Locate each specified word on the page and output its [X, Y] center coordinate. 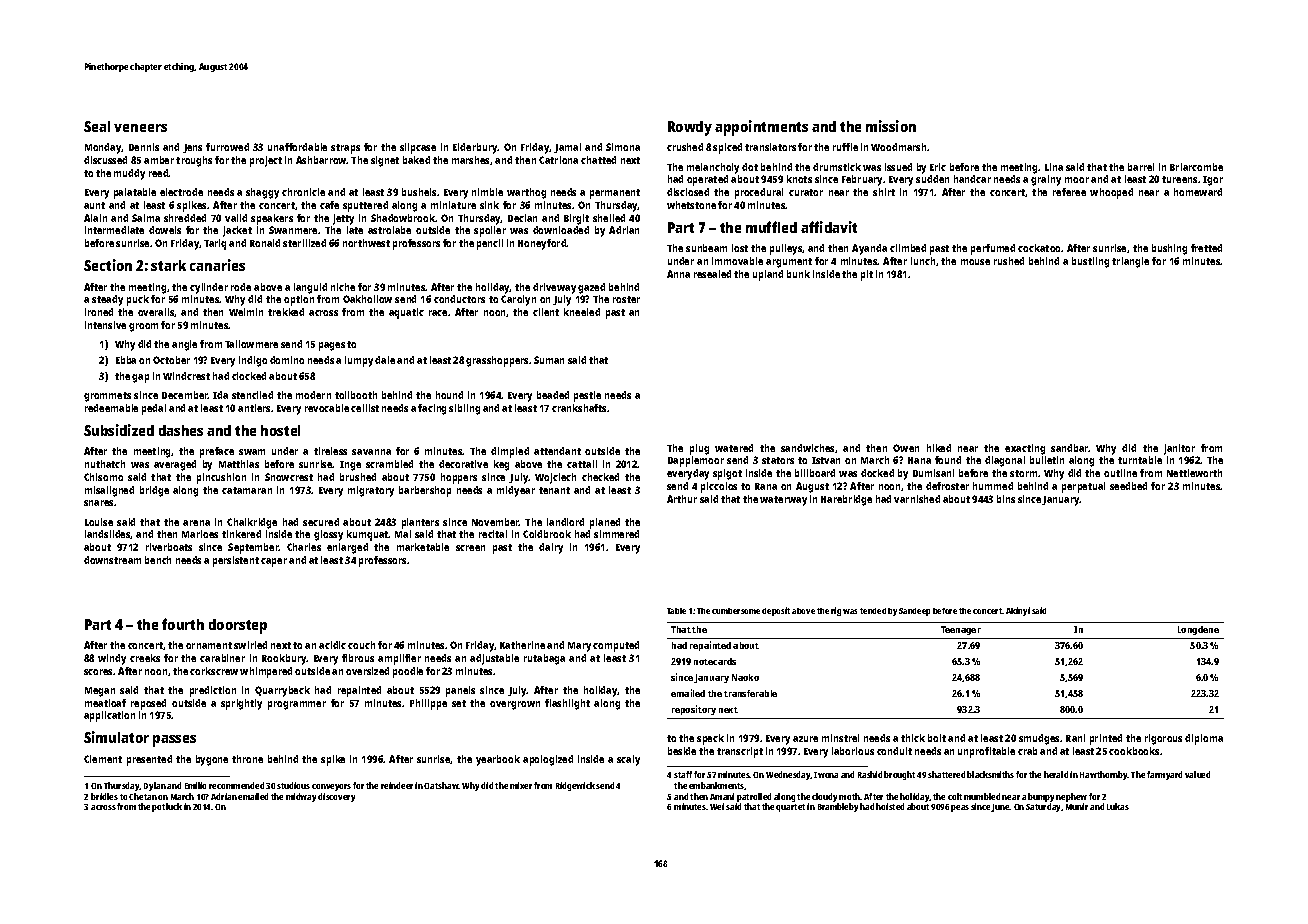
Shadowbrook [403, 218]
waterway [783, 501]
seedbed [1128, 486]
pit [867, 275]
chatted [598, 160]
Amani [722, 796]
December [185, 395]
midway [301, 797]
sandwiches [807, 448]
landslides [108, 534]
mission [891, 126]
